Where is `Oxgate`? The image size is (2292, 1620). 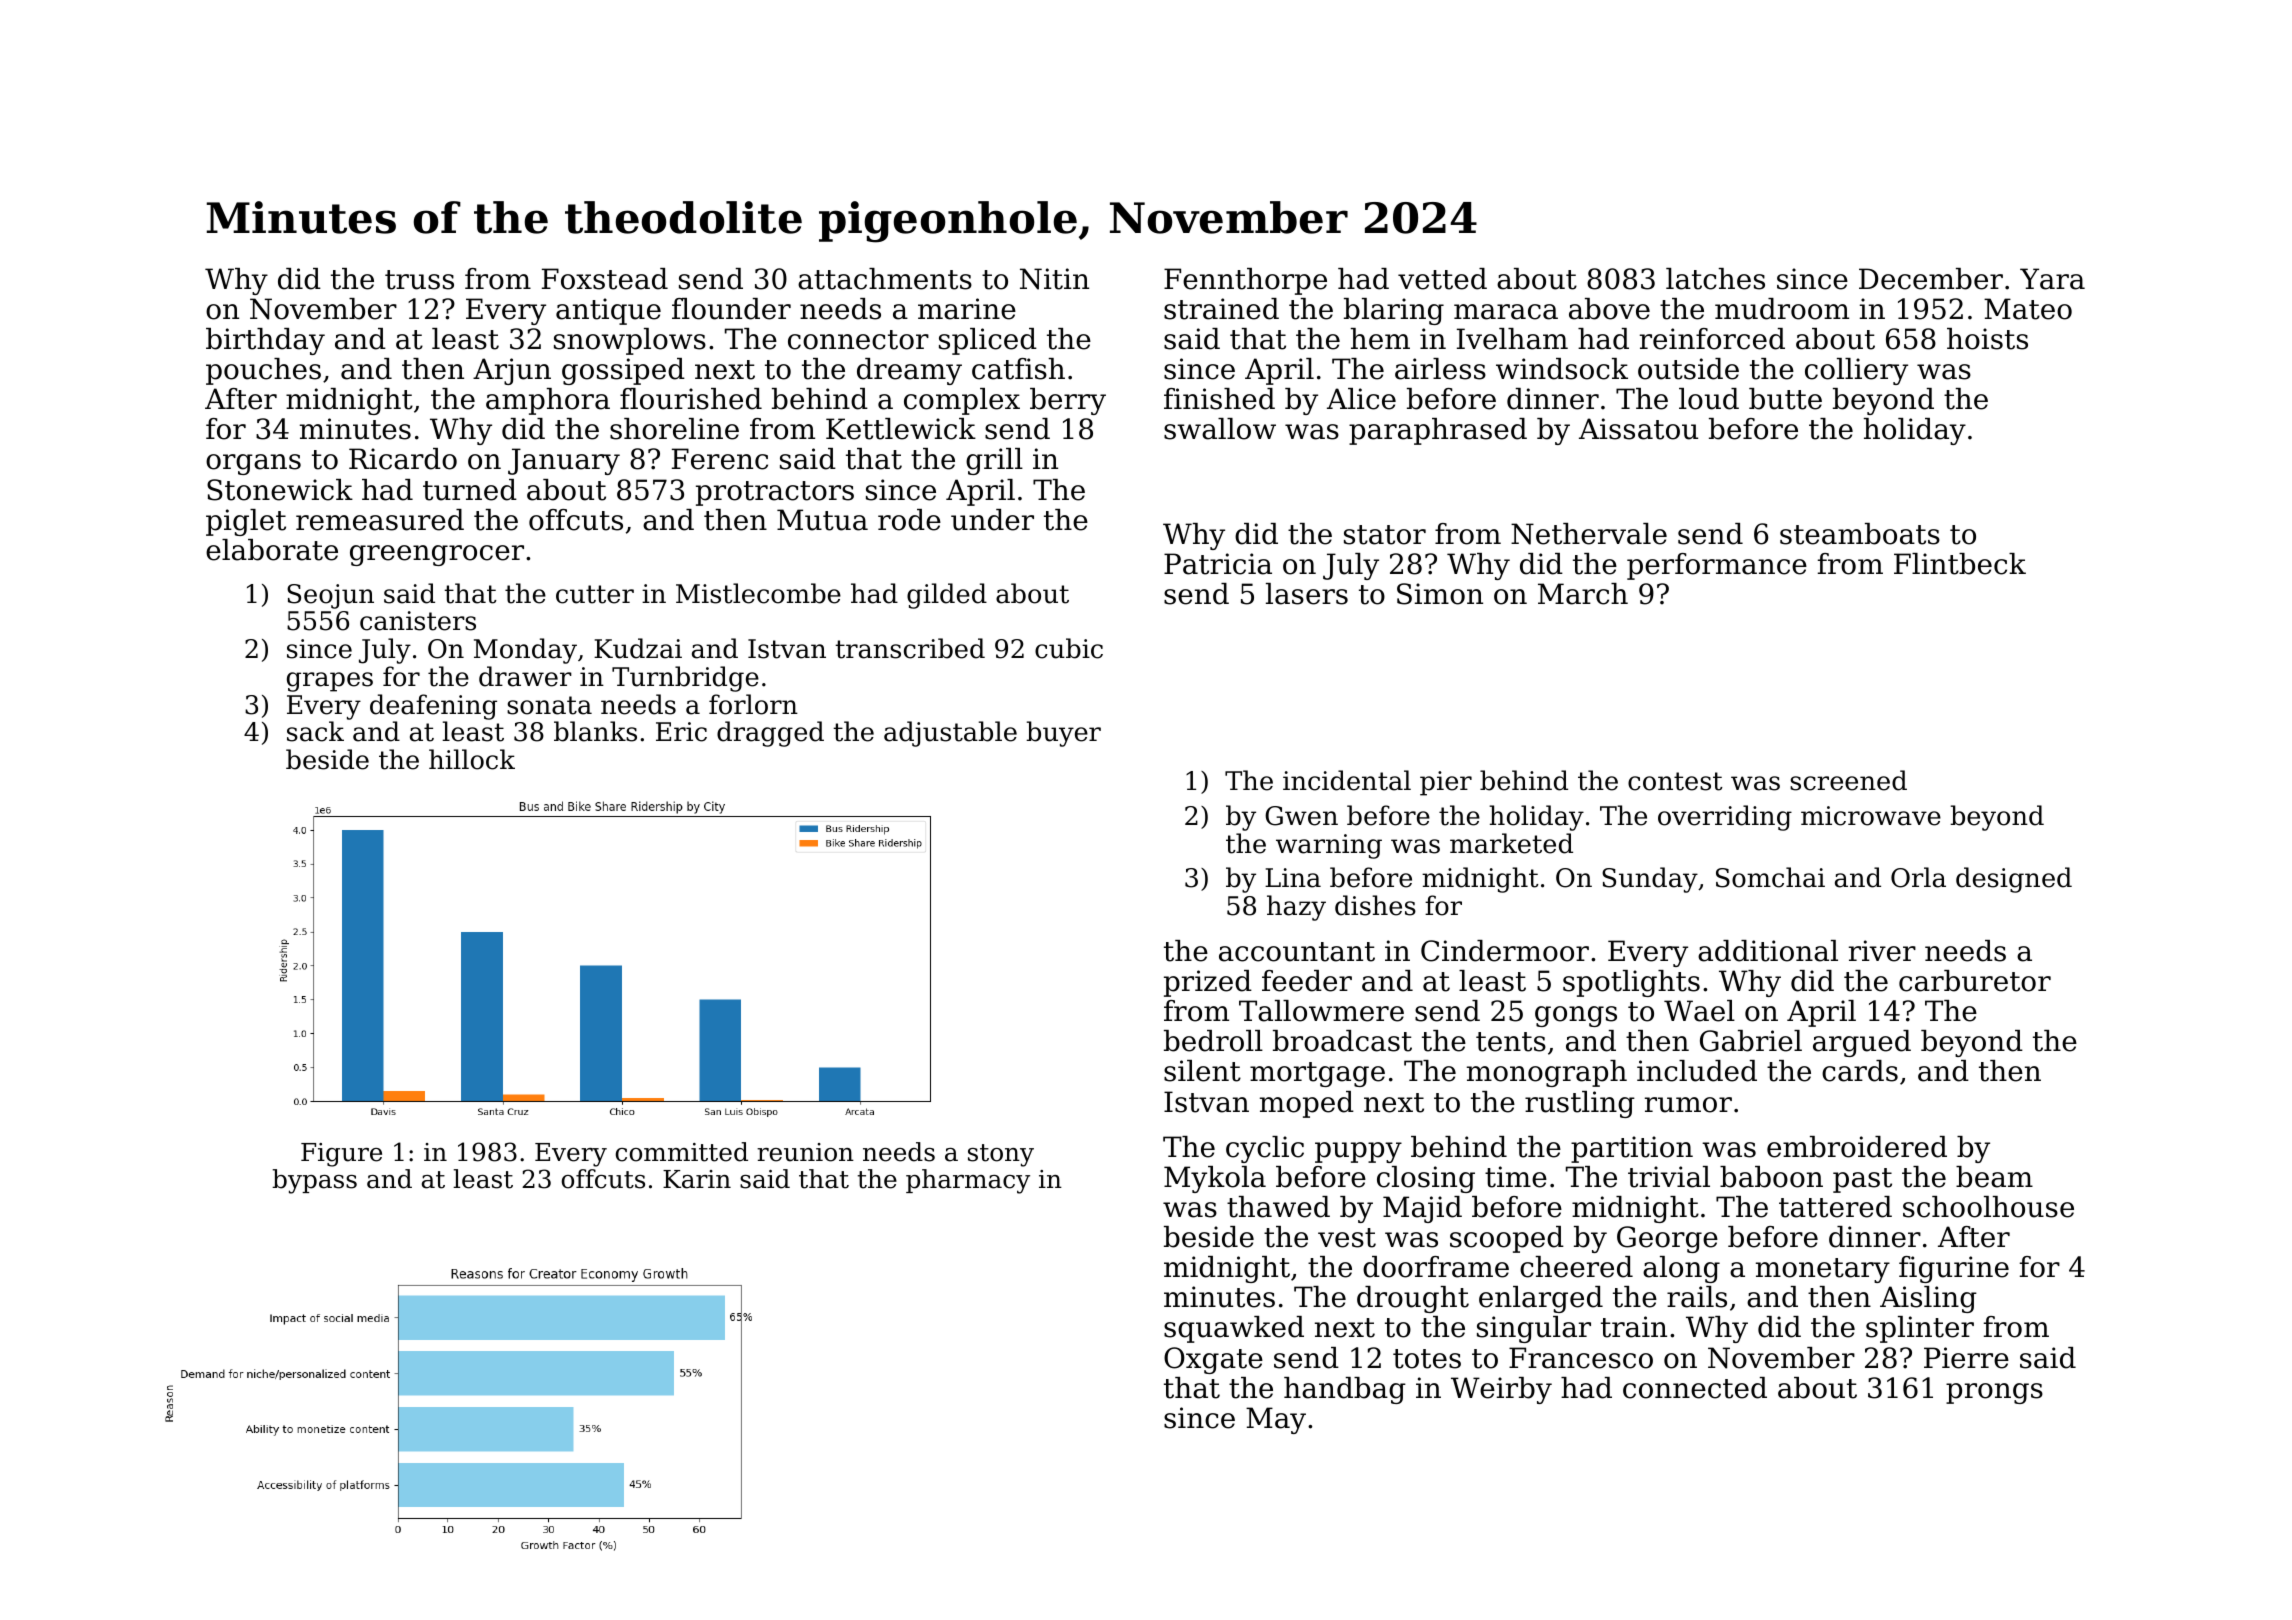
Oxgate is located at coordinates (1213, 1360).
